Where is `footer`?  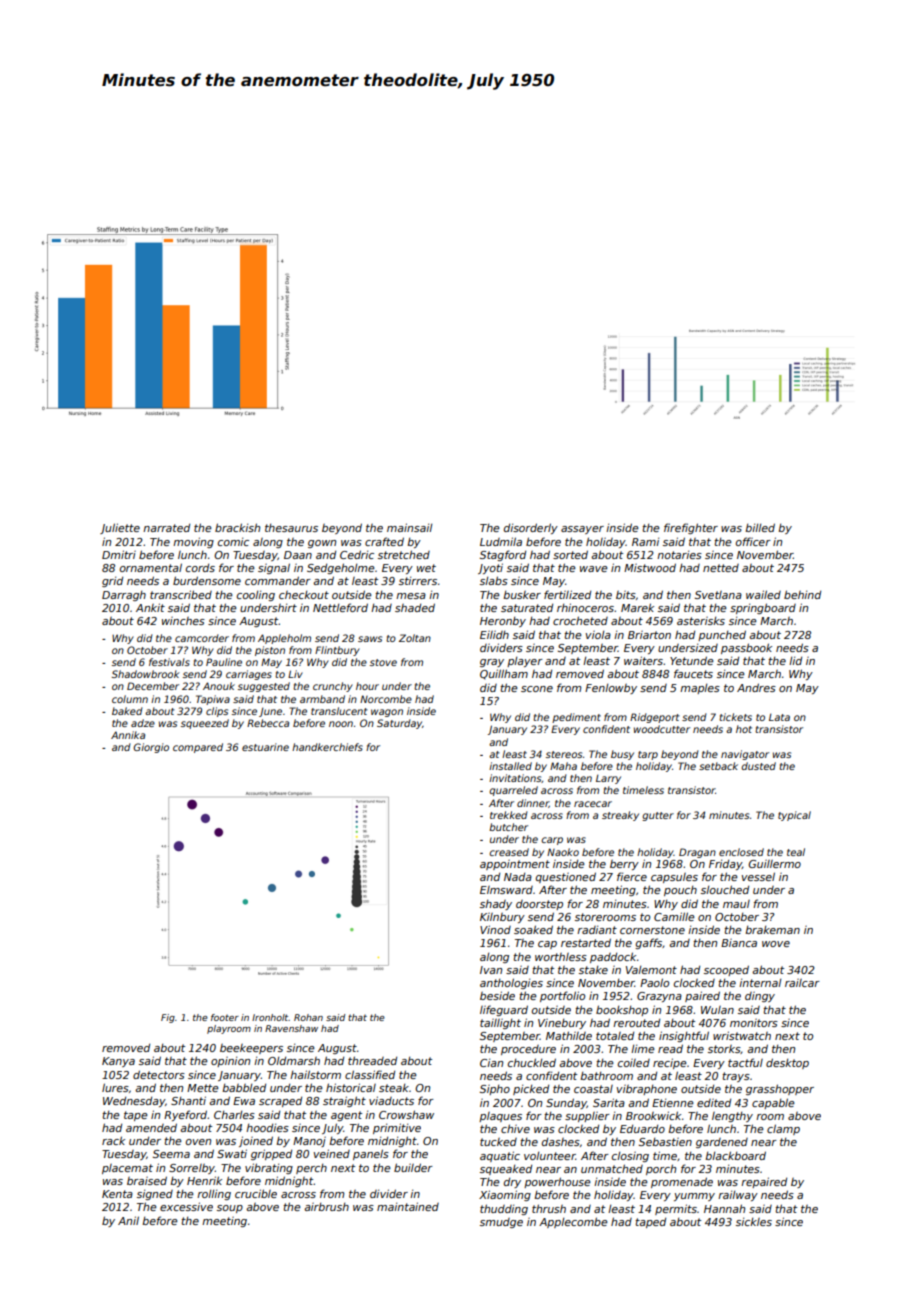
footer is located at coordinates (225, 1017).
